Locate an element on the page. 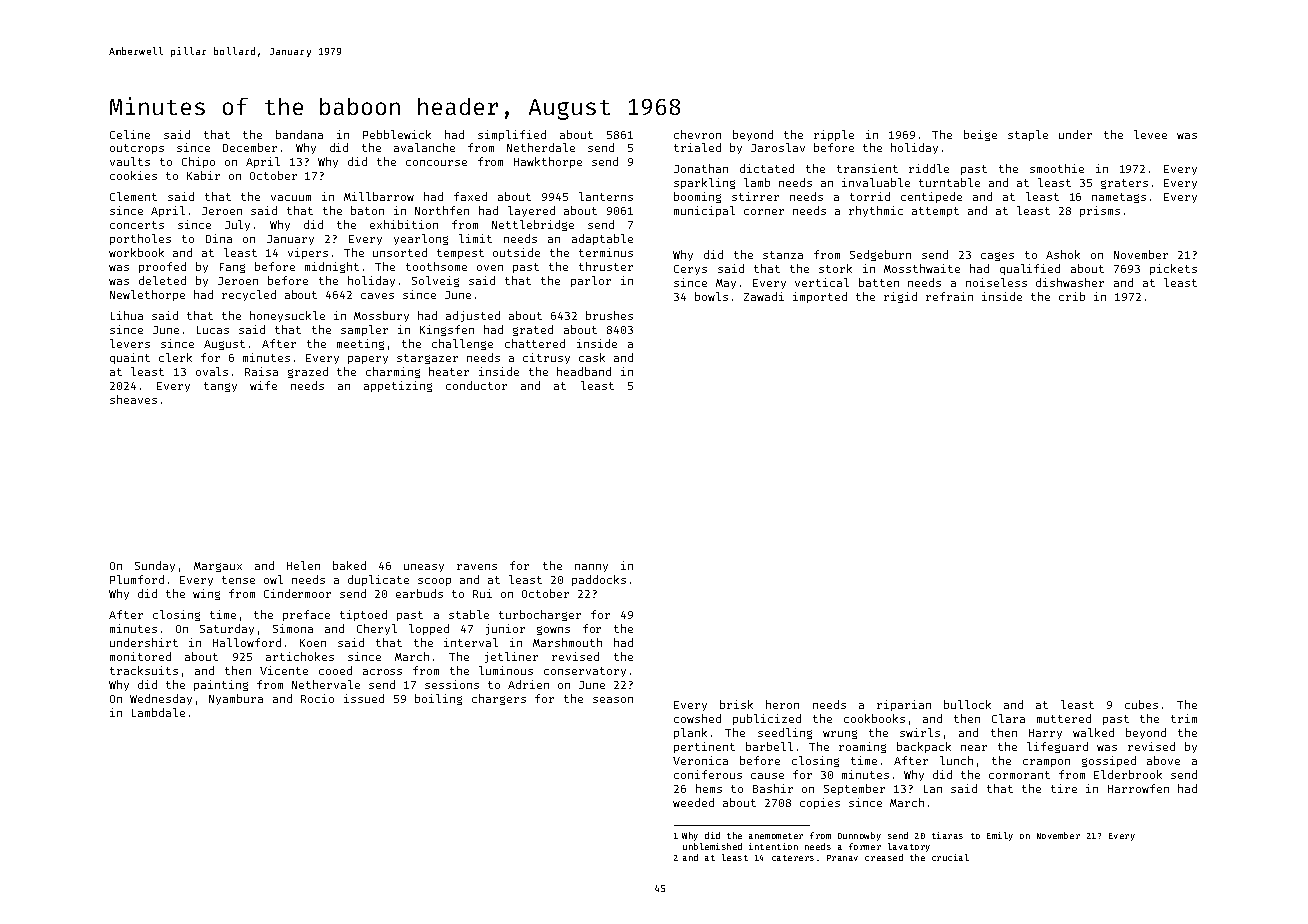  chargers is located at coordinates (499, 699).
